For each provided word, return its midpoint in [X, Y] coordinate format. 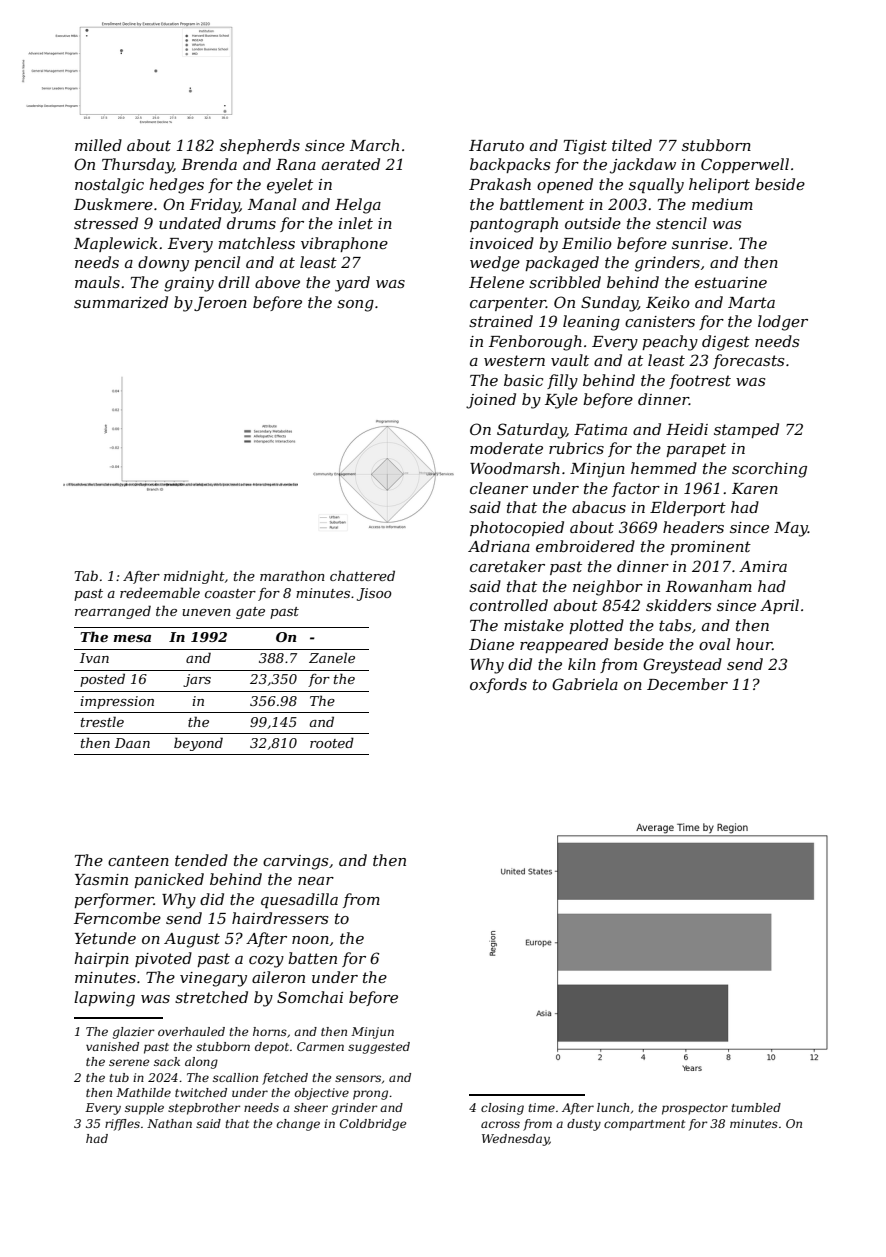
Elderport [688, 508]
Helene [496, 282]
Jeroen [220, 304]
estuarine [731, 282]
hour [754, 644]
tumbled [756, 1107]
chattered [362, 575]
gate [250, 613]
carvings [295, 862]
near [316, 881]
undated [190, 223]
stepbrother [204, 1109]
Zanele [332, 657]
